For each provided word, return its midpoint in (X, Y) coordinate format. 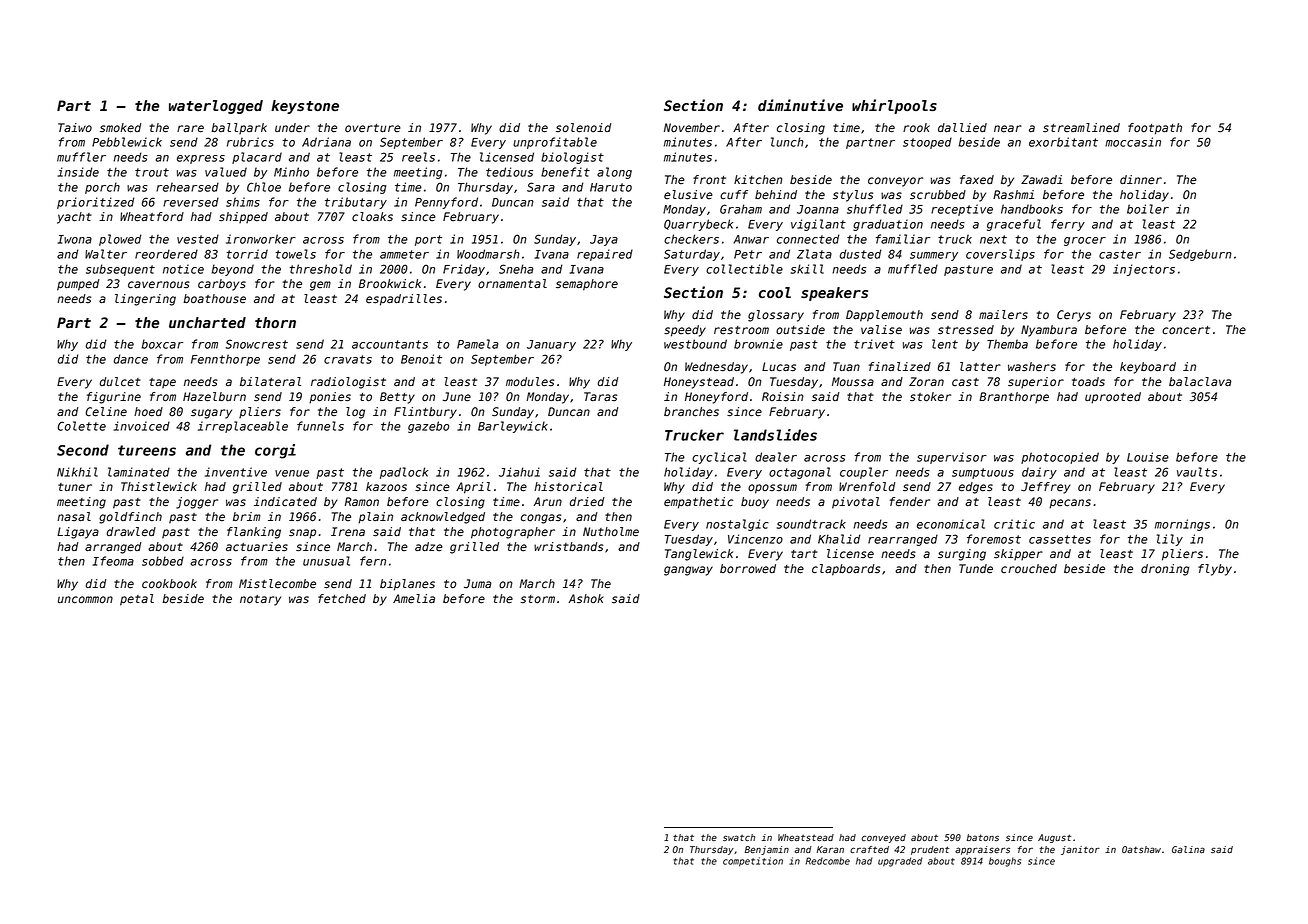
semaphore (587, 285)
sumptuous (983, 473)
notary (260, 600)
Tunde (976, 569)
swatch (739, 837)
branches (691, 412)
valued (226, 172)
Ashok (586, 598)
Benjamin (767, 850)
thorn (275, 322)
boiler (1148, 209)
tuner (75, 487)
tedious (509, 172)
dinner (1141, 179)
